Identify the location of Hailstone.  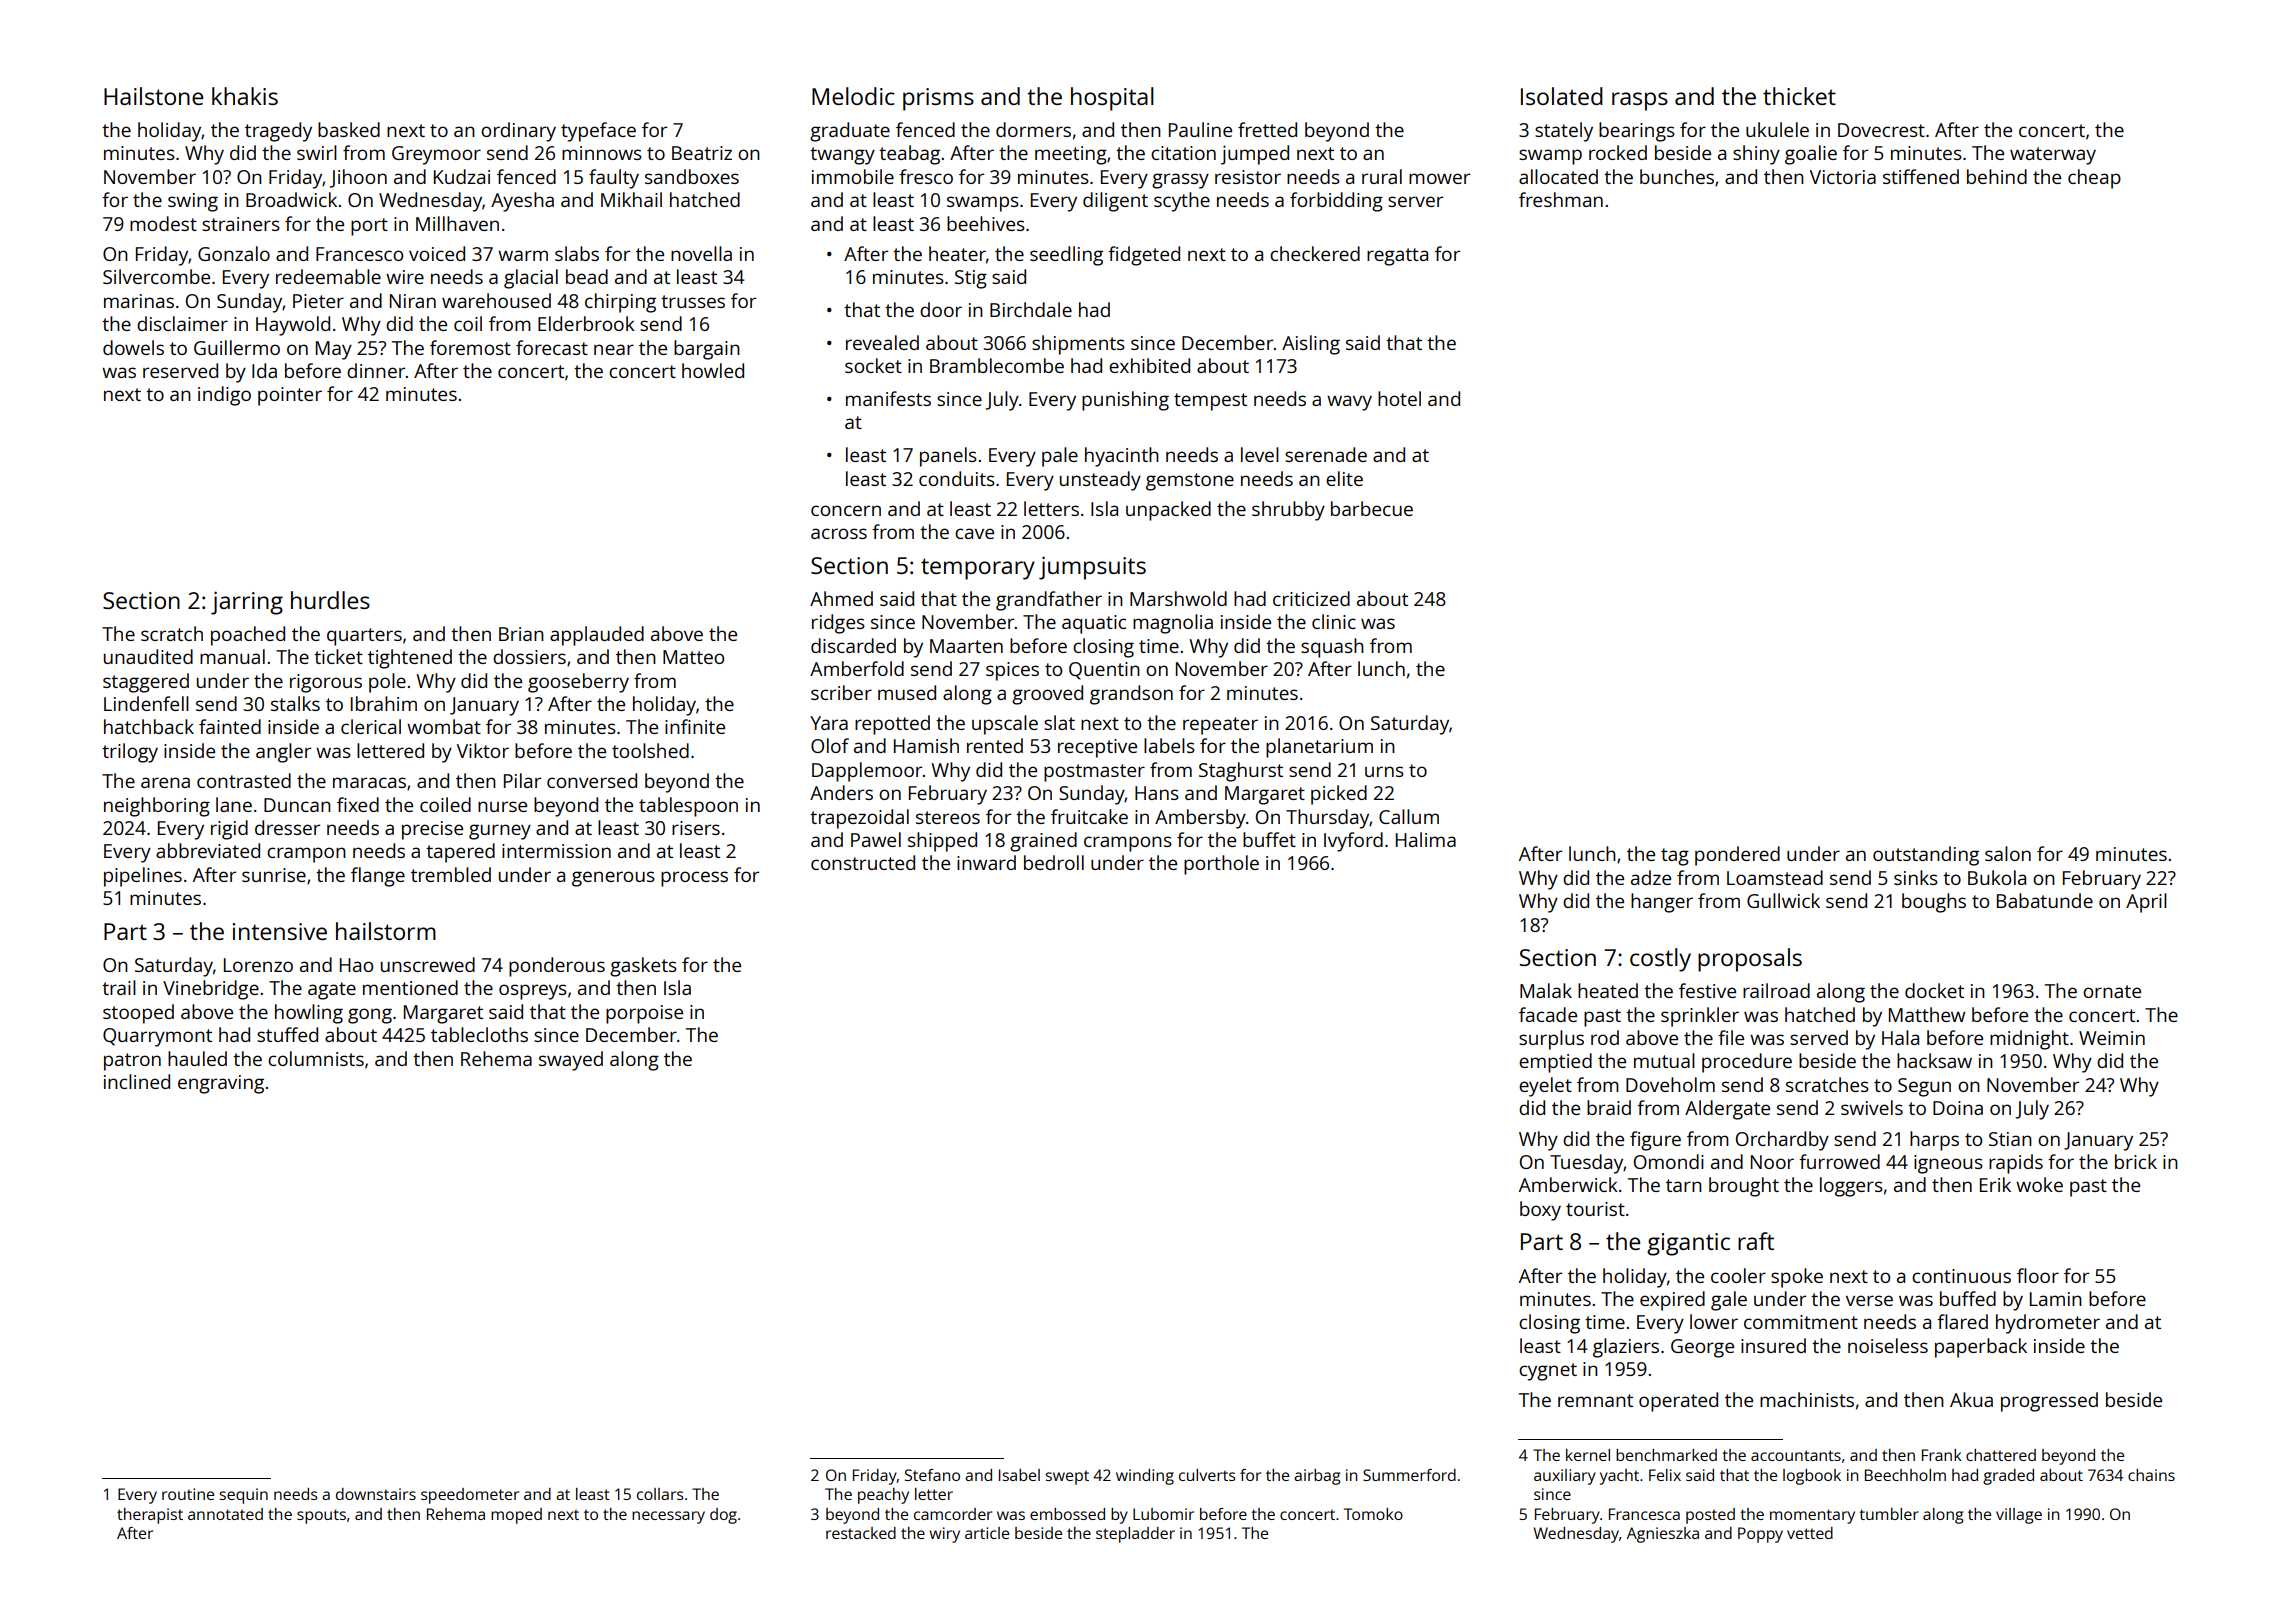
(153, 96).
